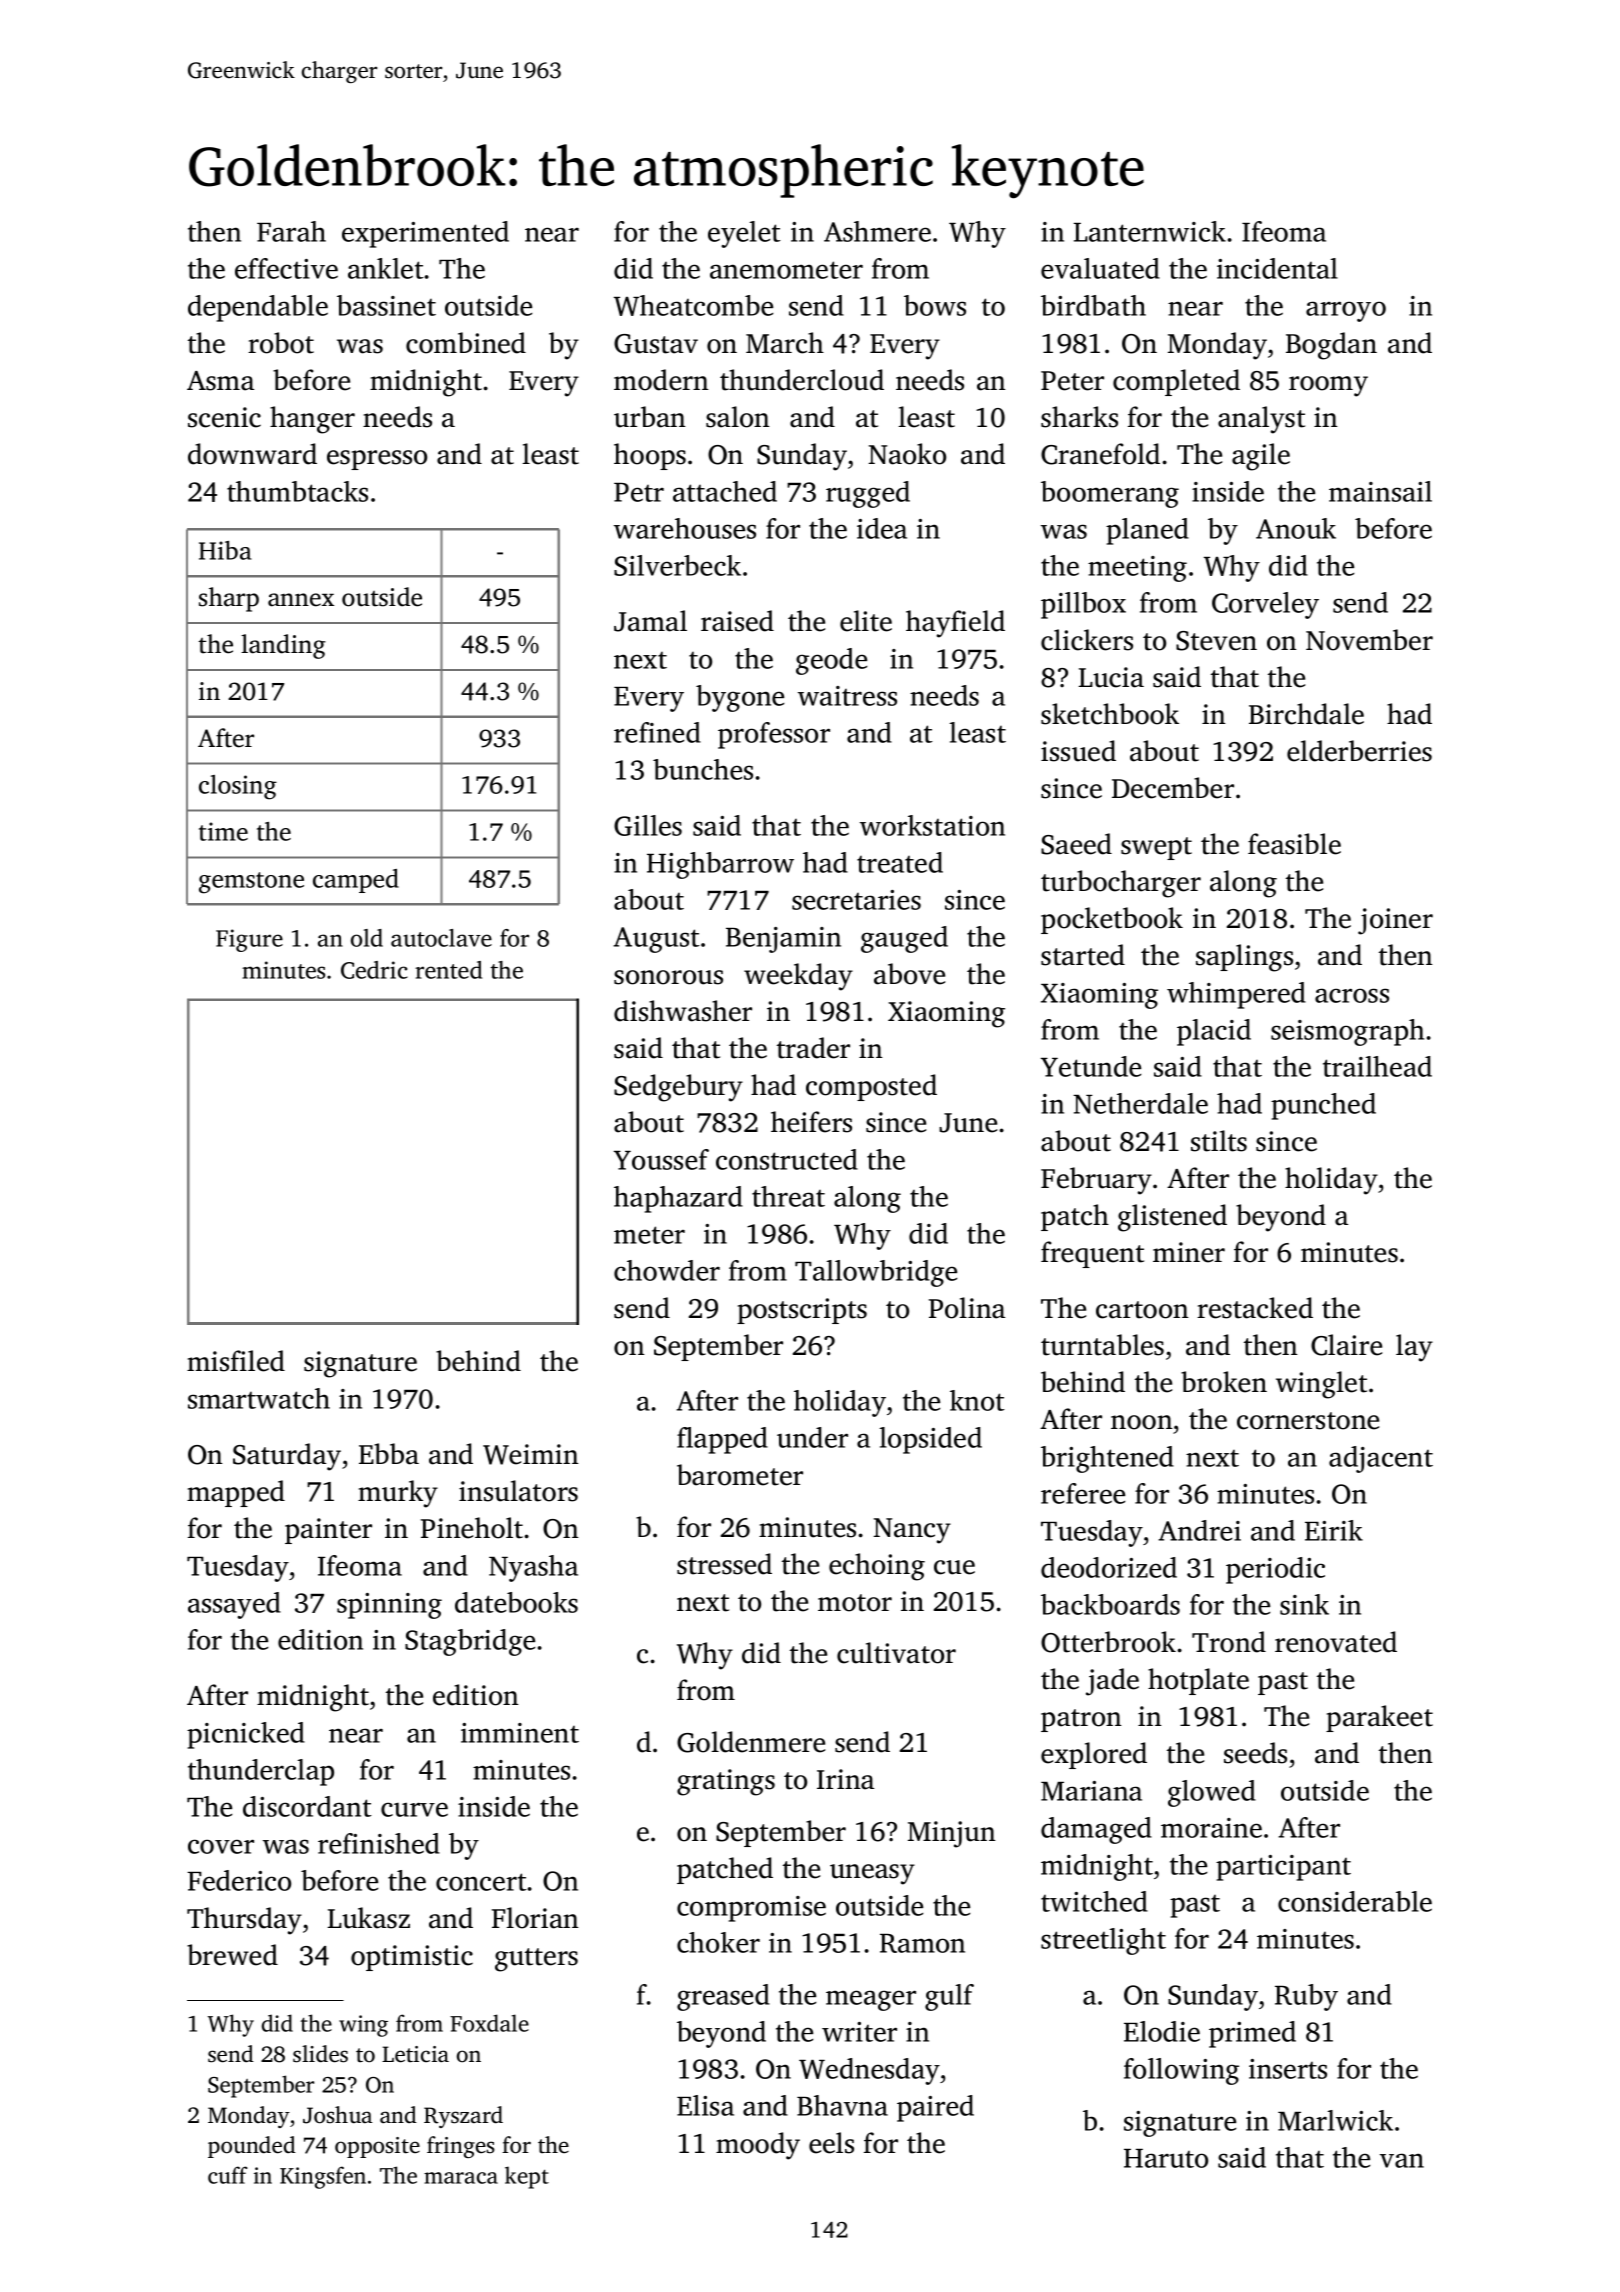 The height and width of the image is (2292, 1620). Describe the element at coordinates (831, 661) in the image. I see `geode` at that location.
